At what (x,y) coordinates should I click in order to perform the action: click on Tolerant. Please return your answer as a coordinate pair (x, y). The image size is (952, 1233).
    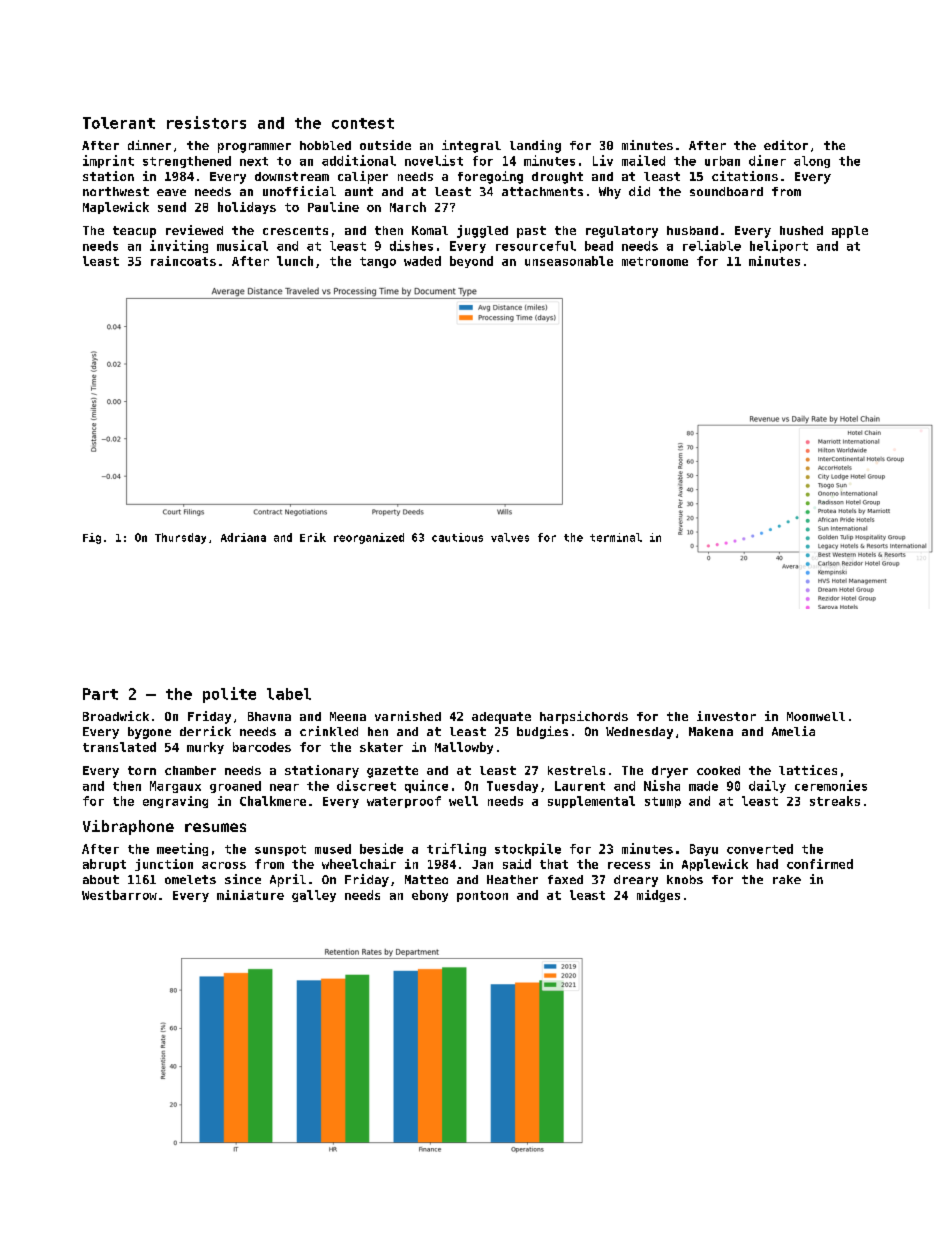
    Looking at the image, I should click on (119, 123).
